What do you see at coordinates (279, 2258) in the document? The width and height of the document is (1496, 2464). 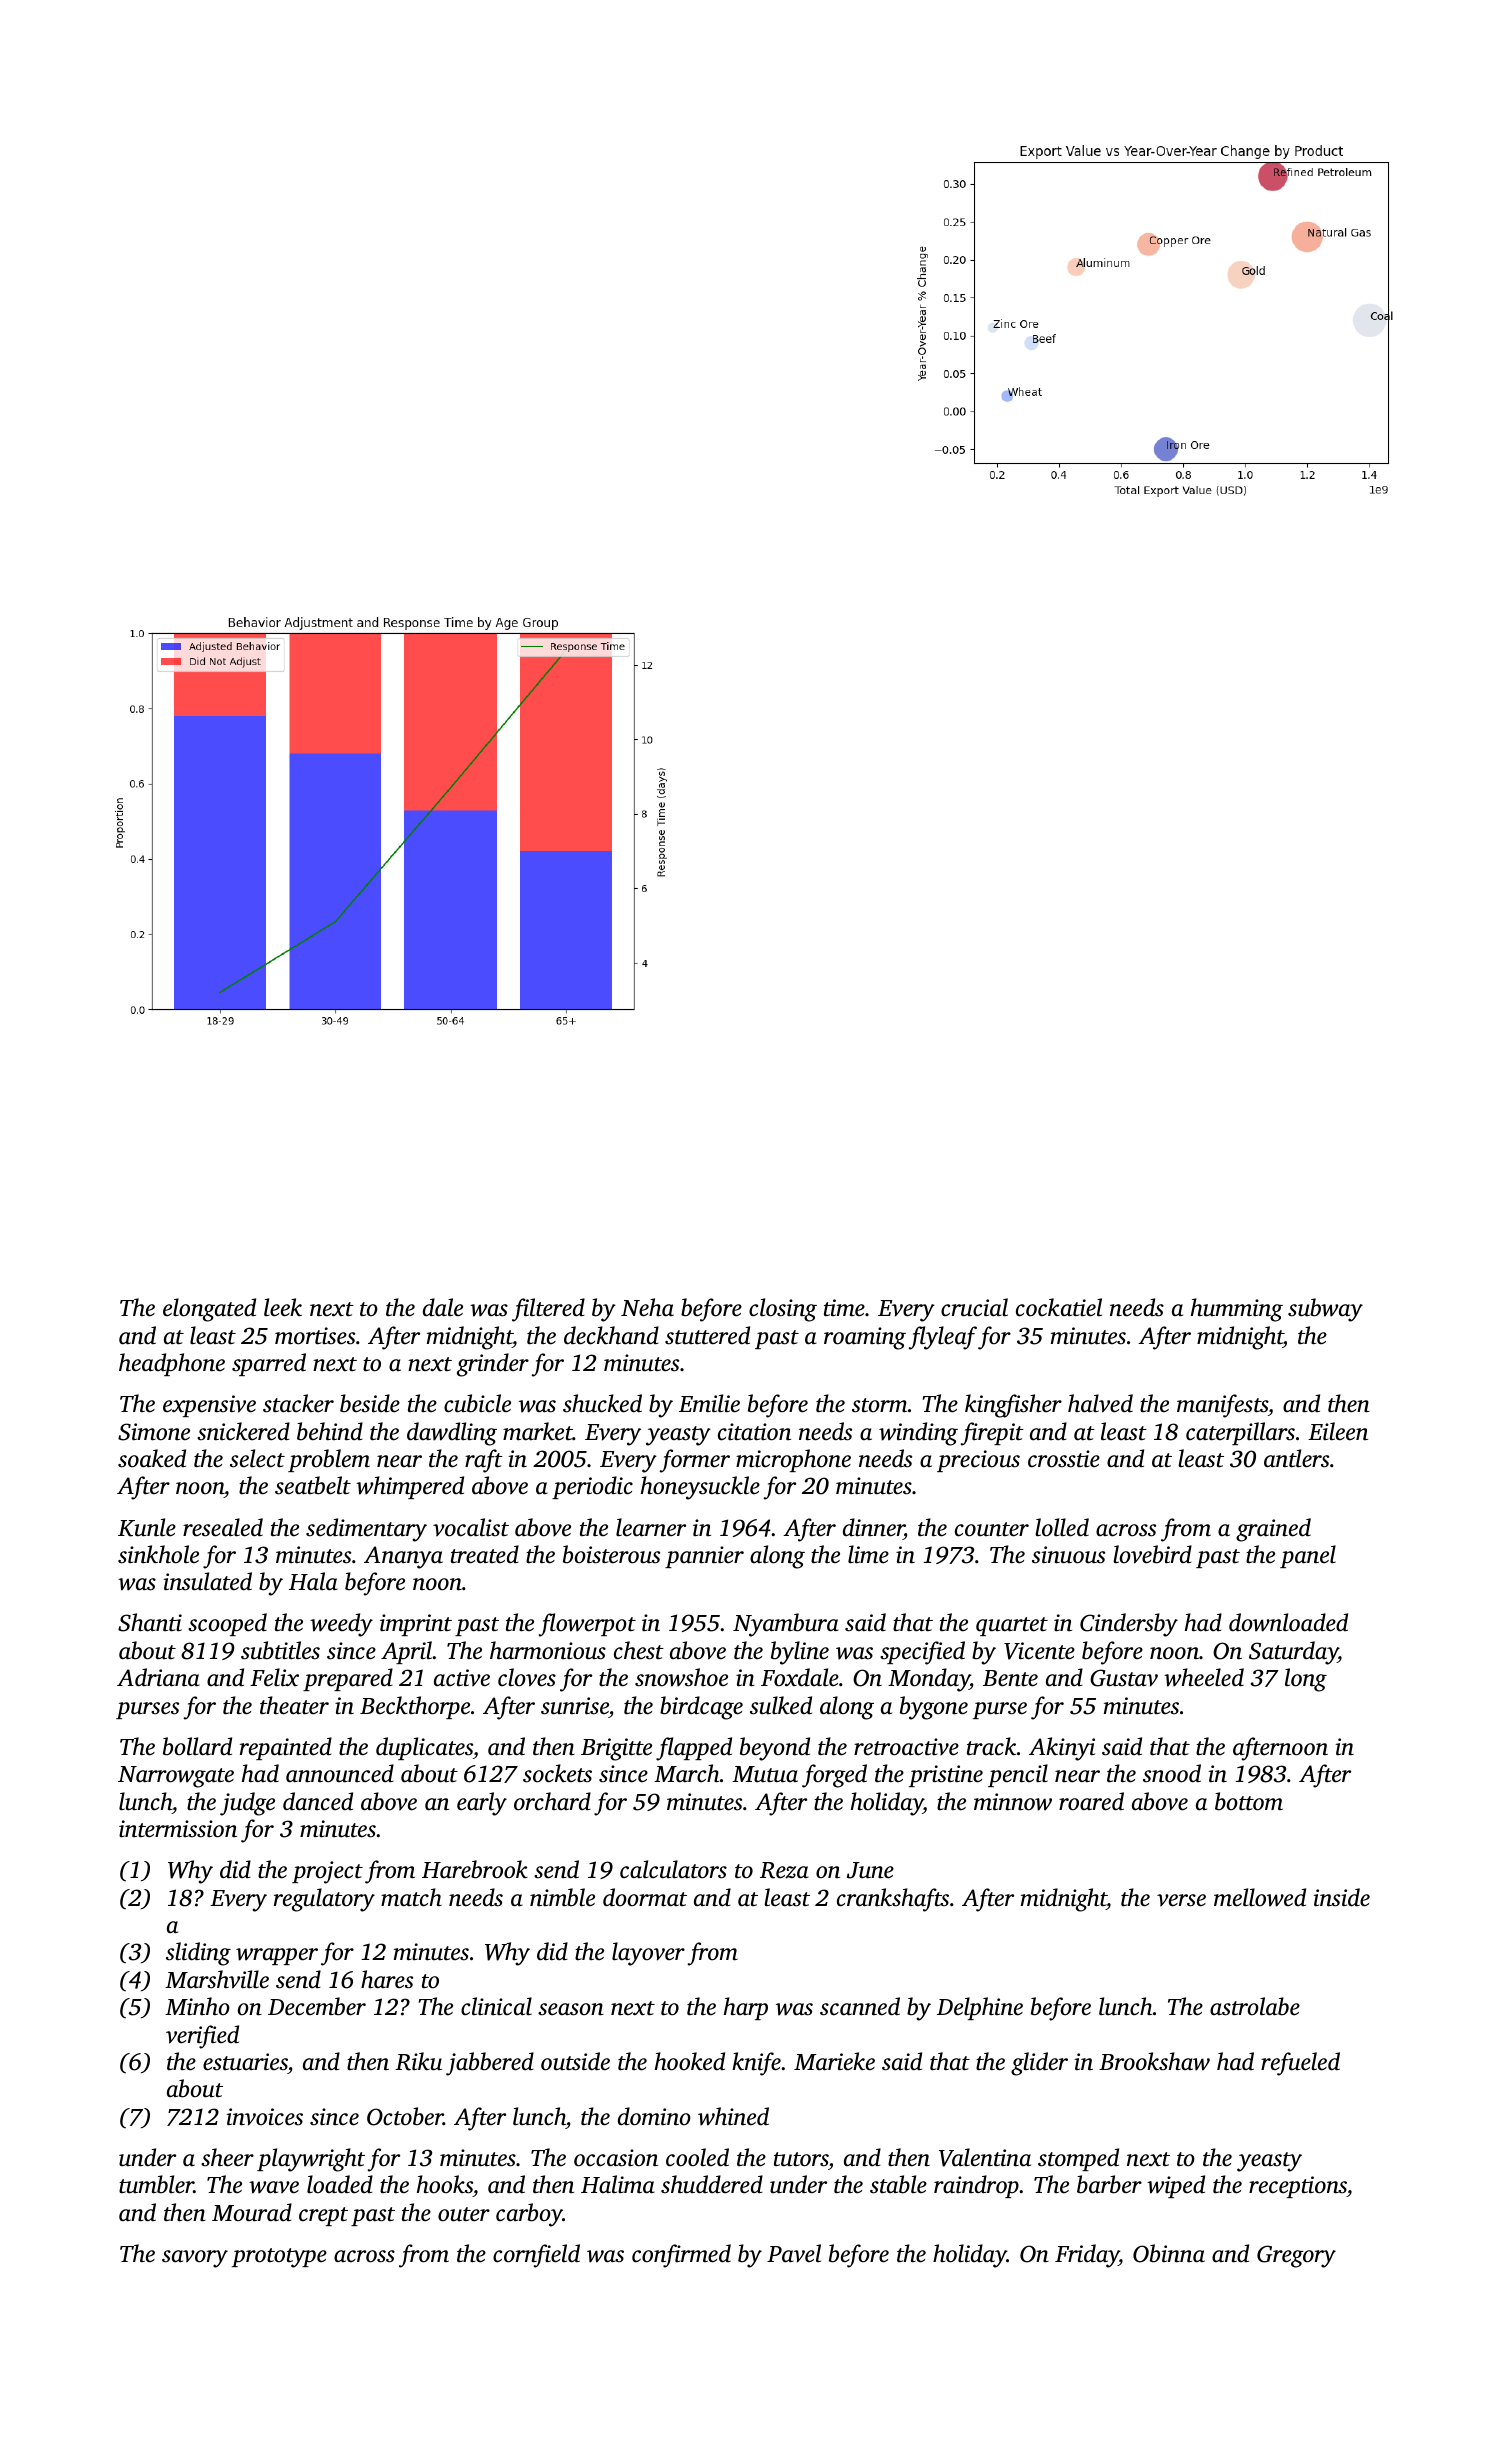 I see `prototype` at bounding box center [279, 2258].
